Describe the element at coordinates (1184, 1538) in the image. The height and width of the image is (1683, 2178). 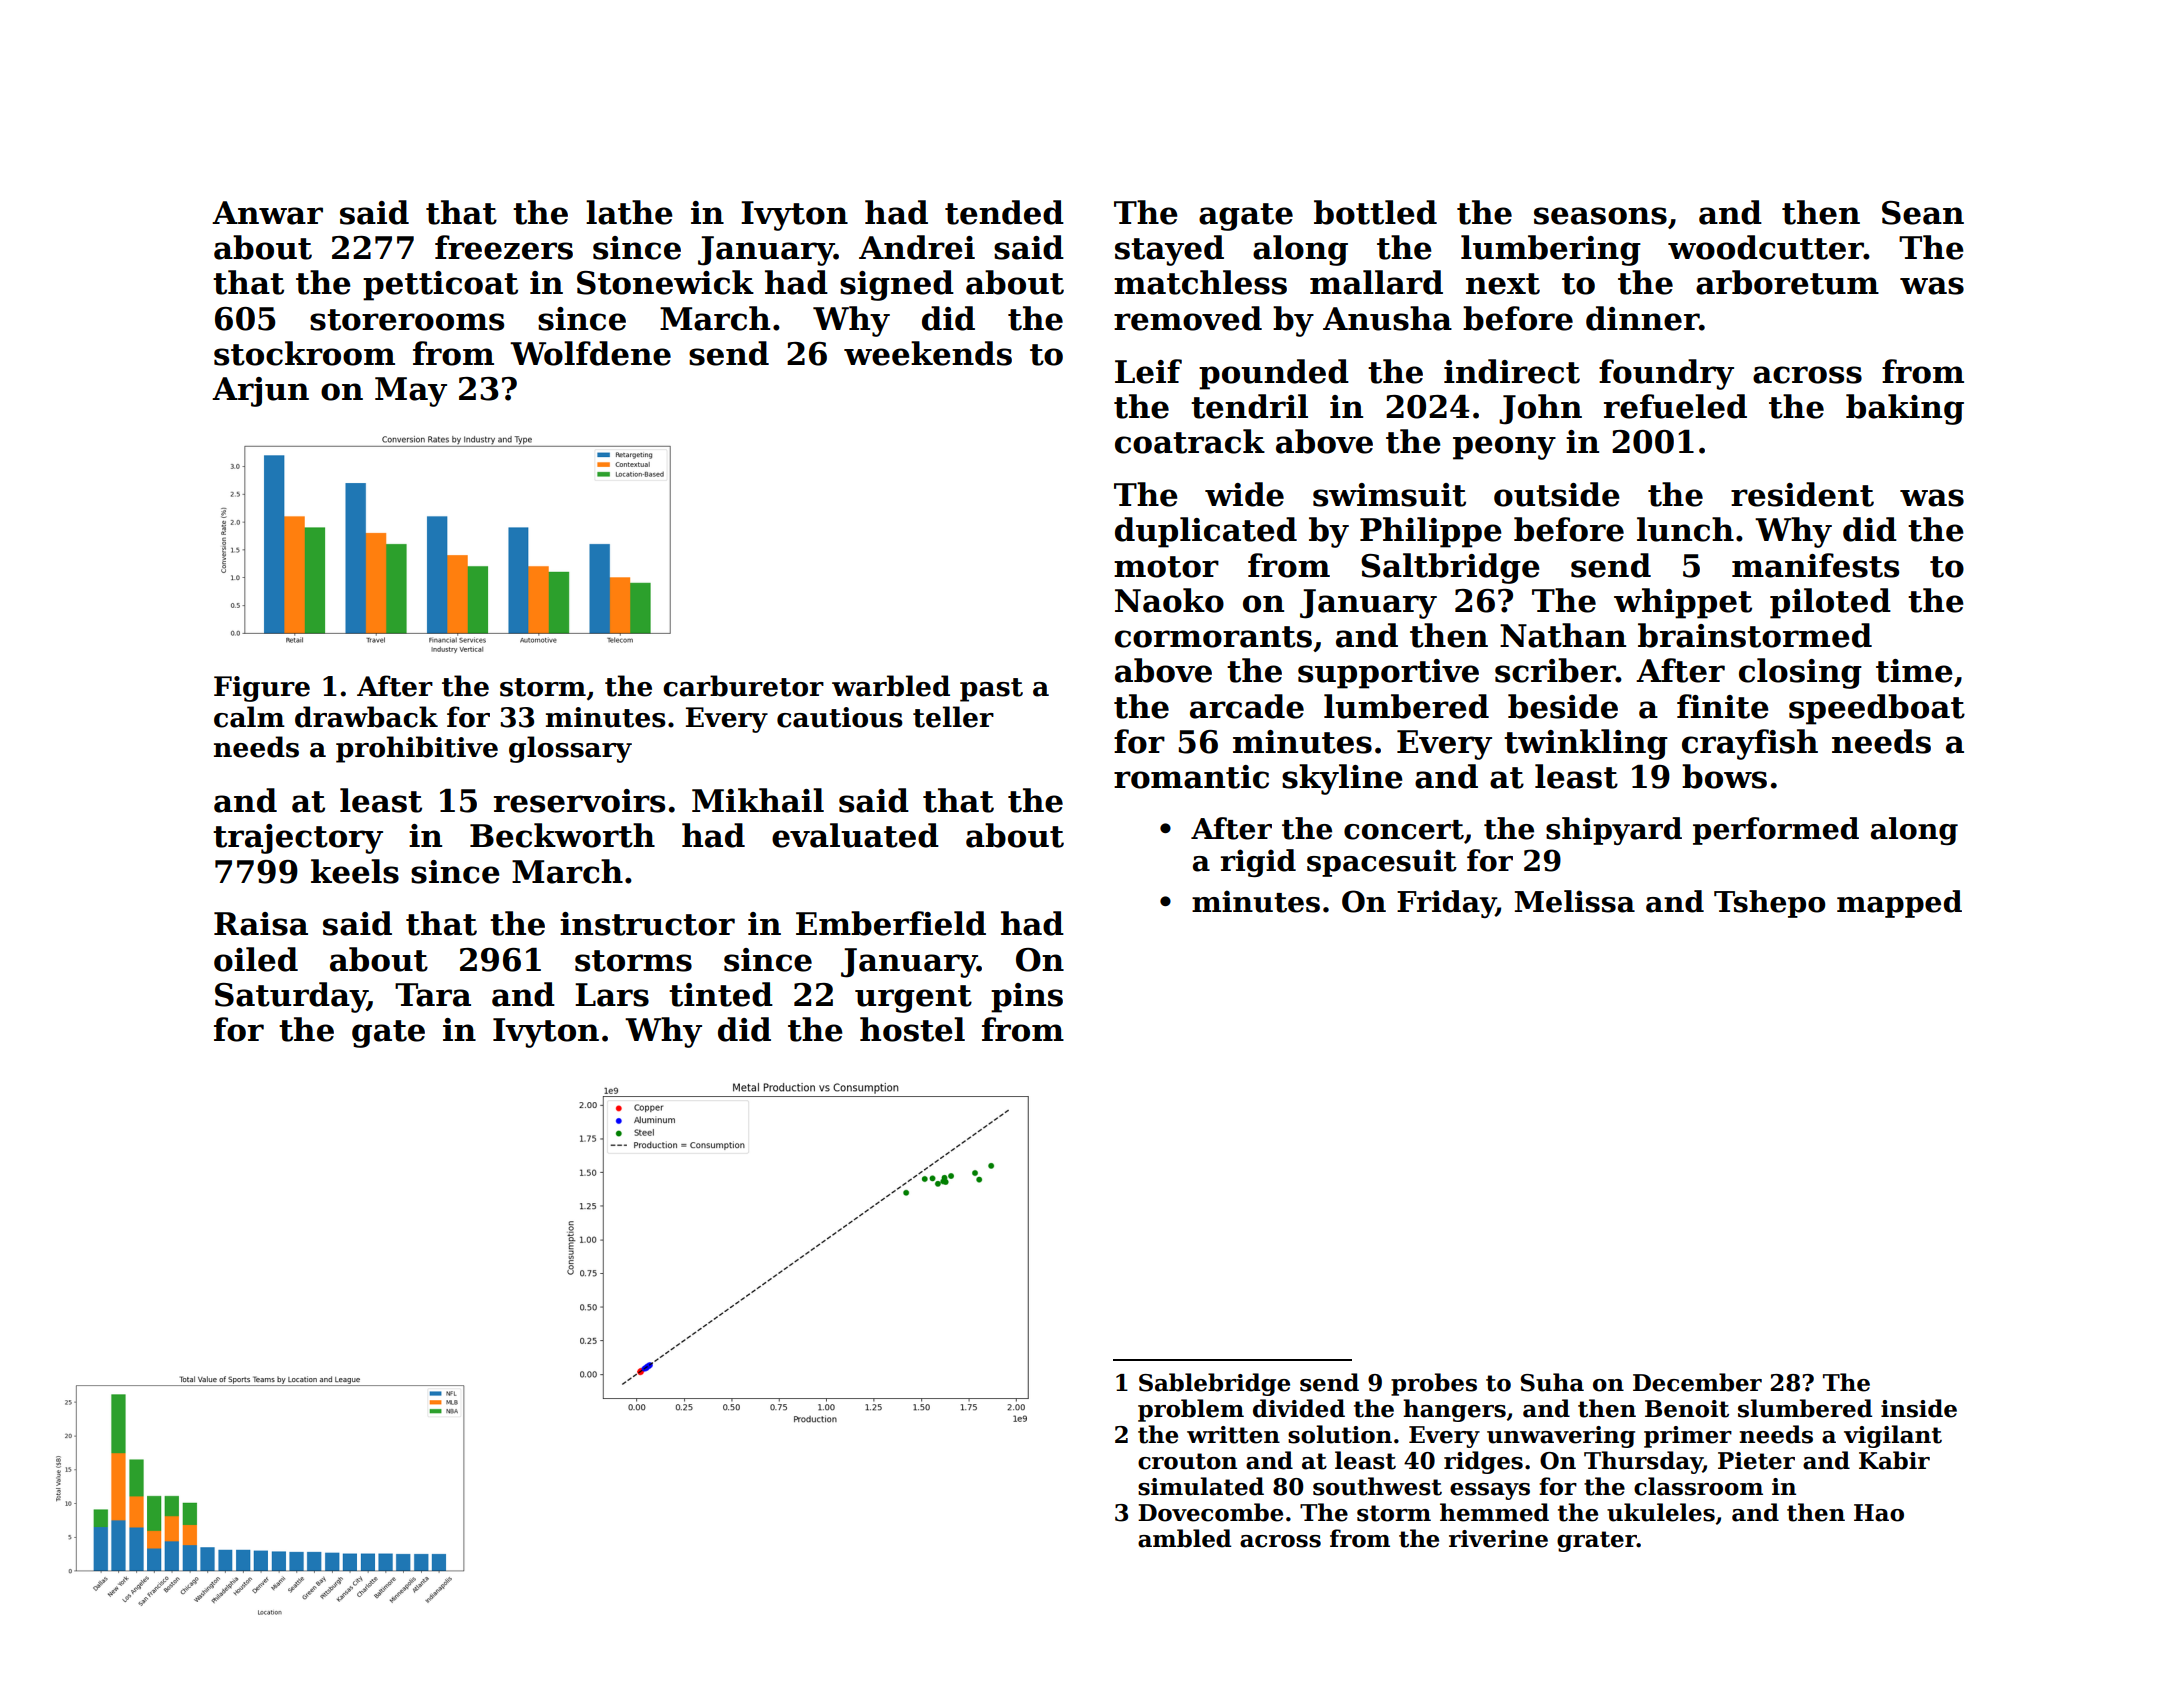
I see `ambled` at that location.
